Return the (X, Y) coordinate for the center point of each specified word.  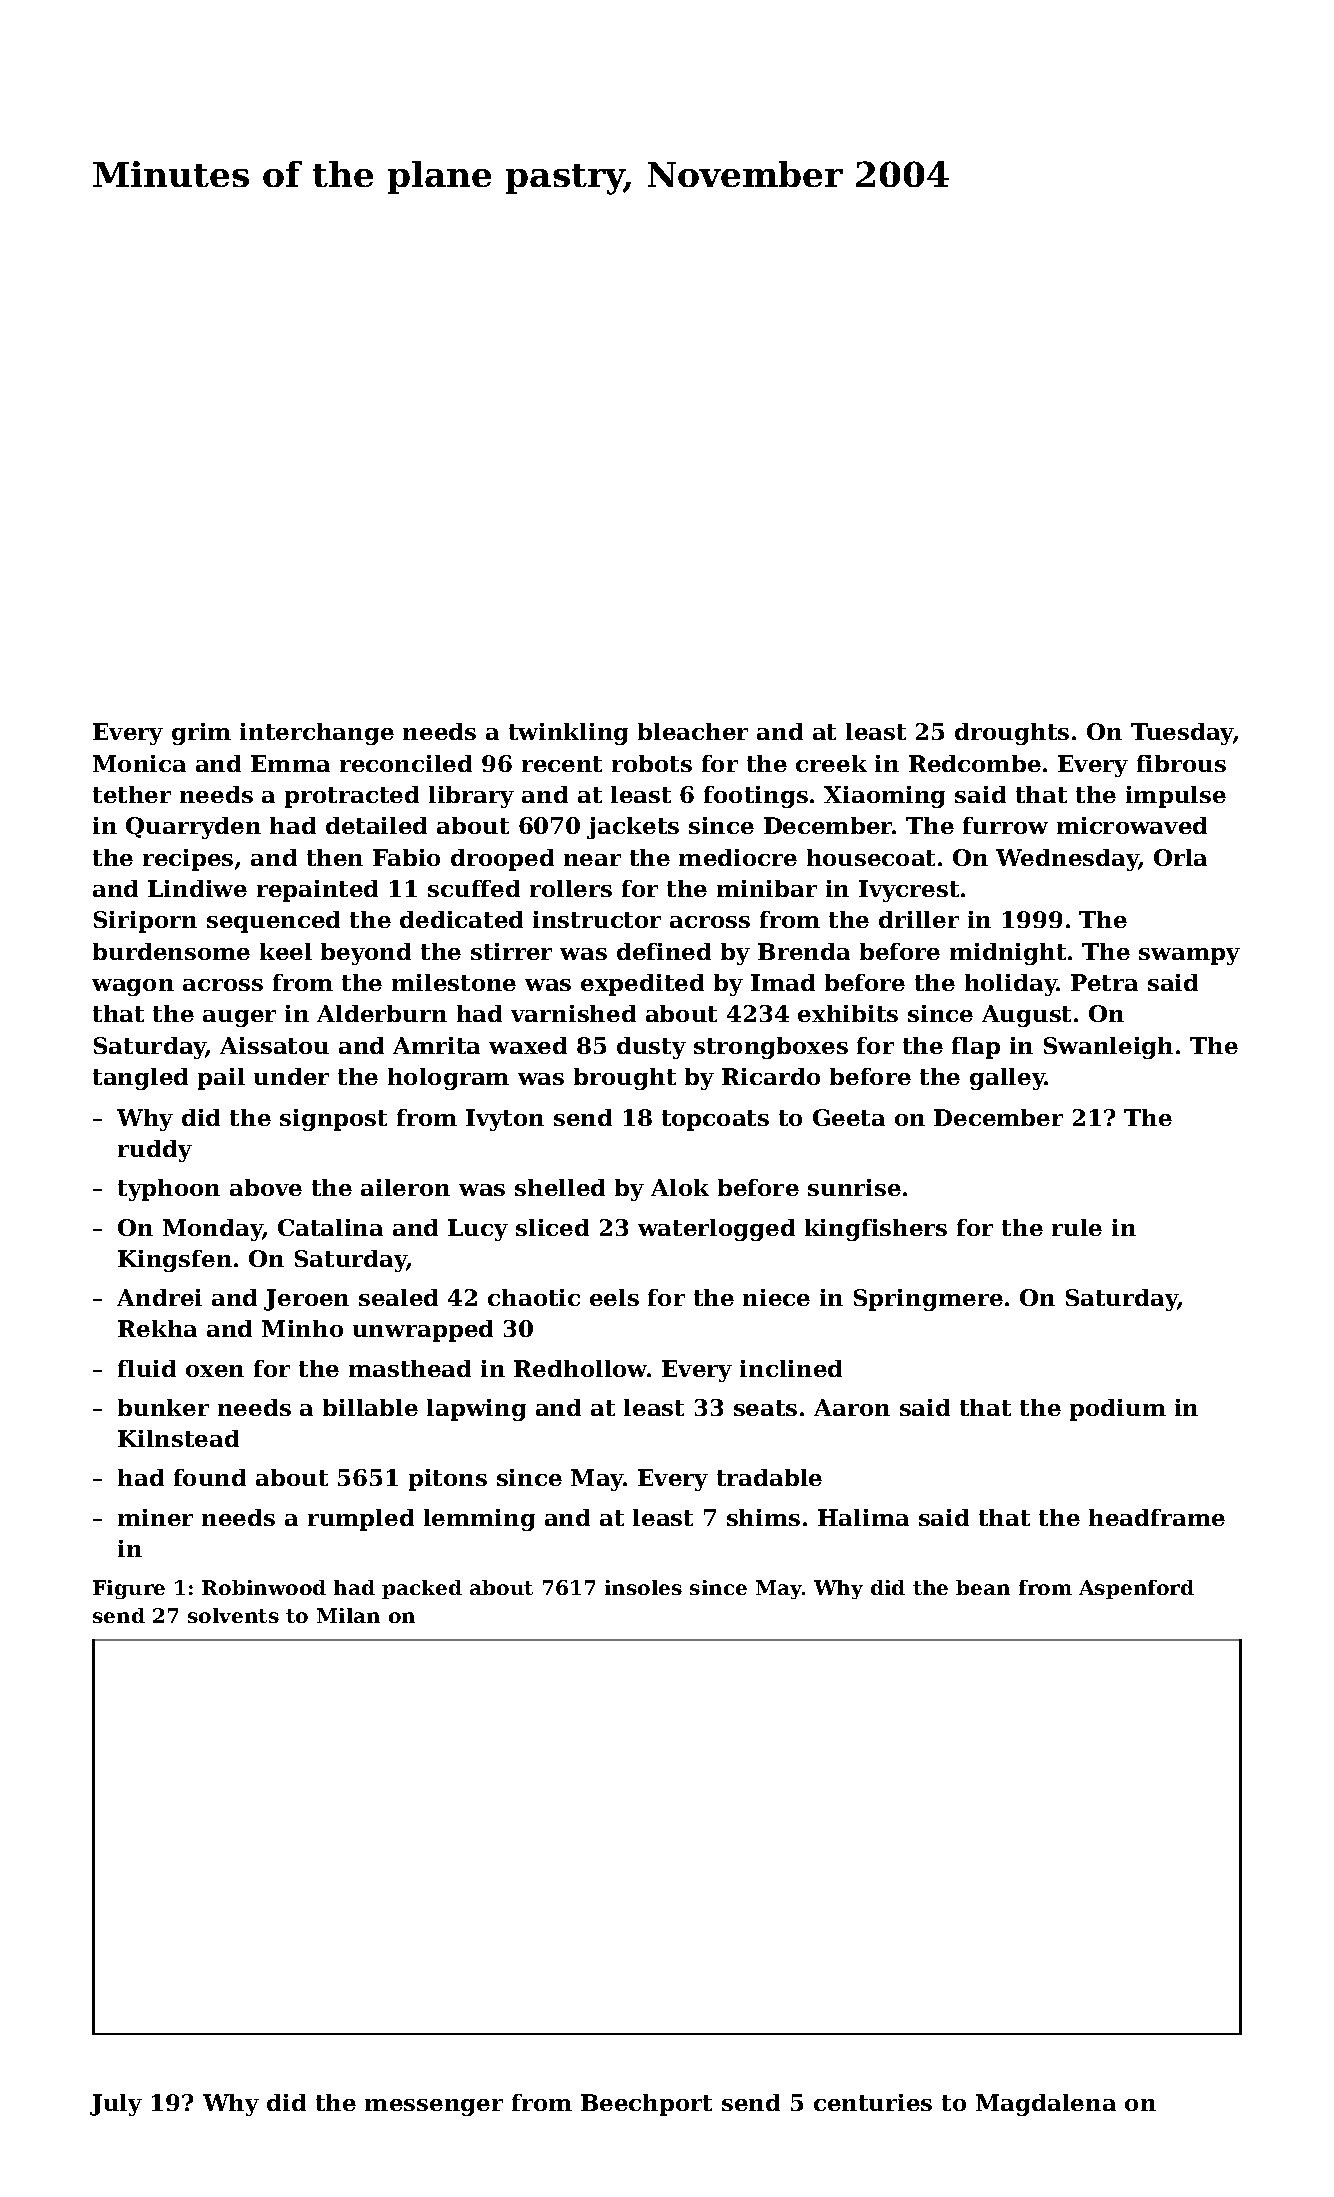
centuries (873, 2102)
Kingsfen (175, 1261)
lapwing (476, 1410)
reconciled (406, 763)
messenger (434, 2107)
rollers (571, 888)
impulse (1176, 797)
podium (1118, 1410)
